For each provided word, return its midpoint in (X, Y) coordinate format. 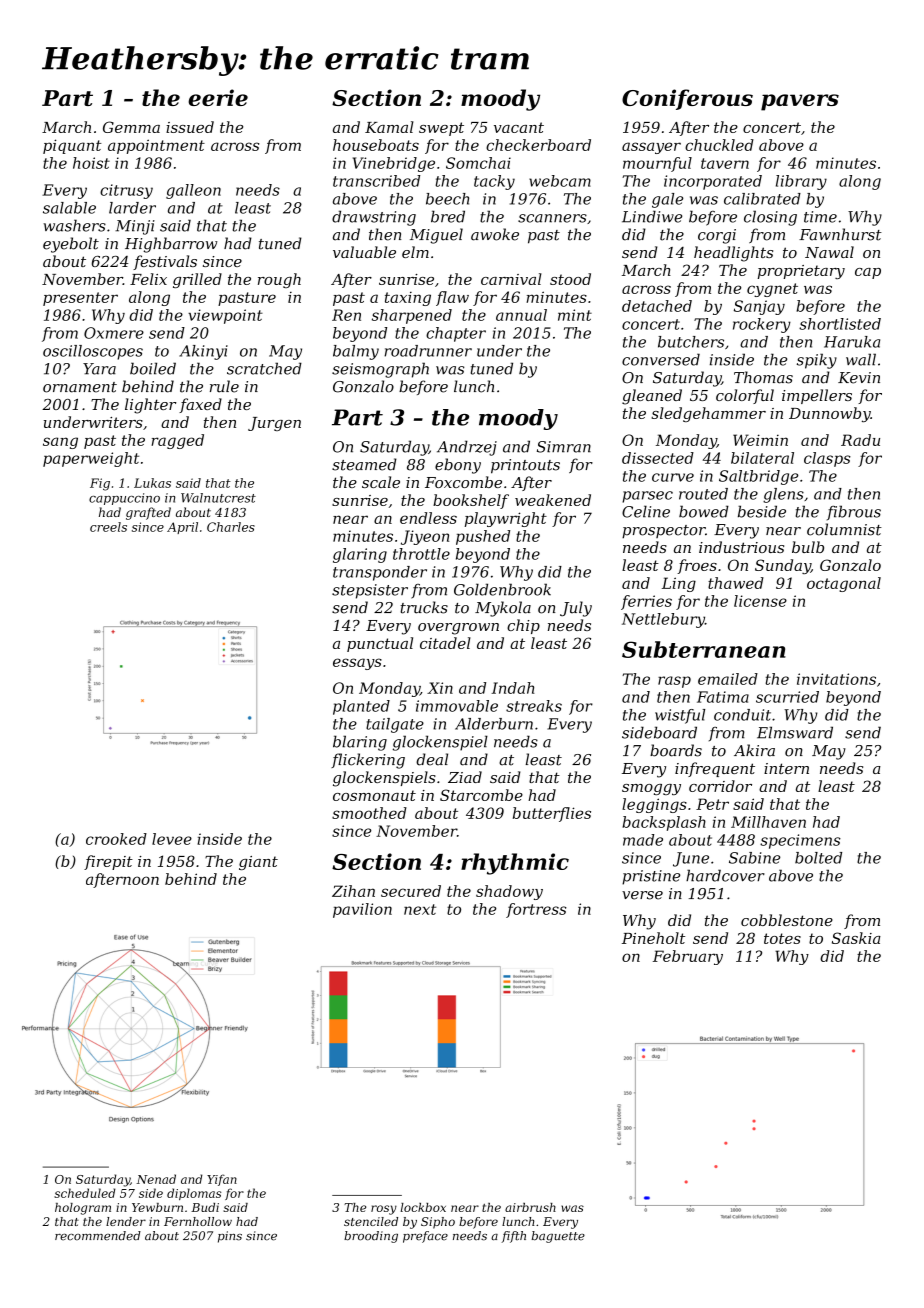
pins (230, 1237)
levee (172, 839)
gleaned (652, 397)
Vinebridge (394, 164)
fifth (513, 1237)
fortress (536, 910)
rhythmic (515, 864)
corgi (717, 236)
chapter (456, 334)
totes (782, 938)
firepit (108, 862)
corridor (720, 786)
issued (190, 127)
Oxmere (114, 333)
